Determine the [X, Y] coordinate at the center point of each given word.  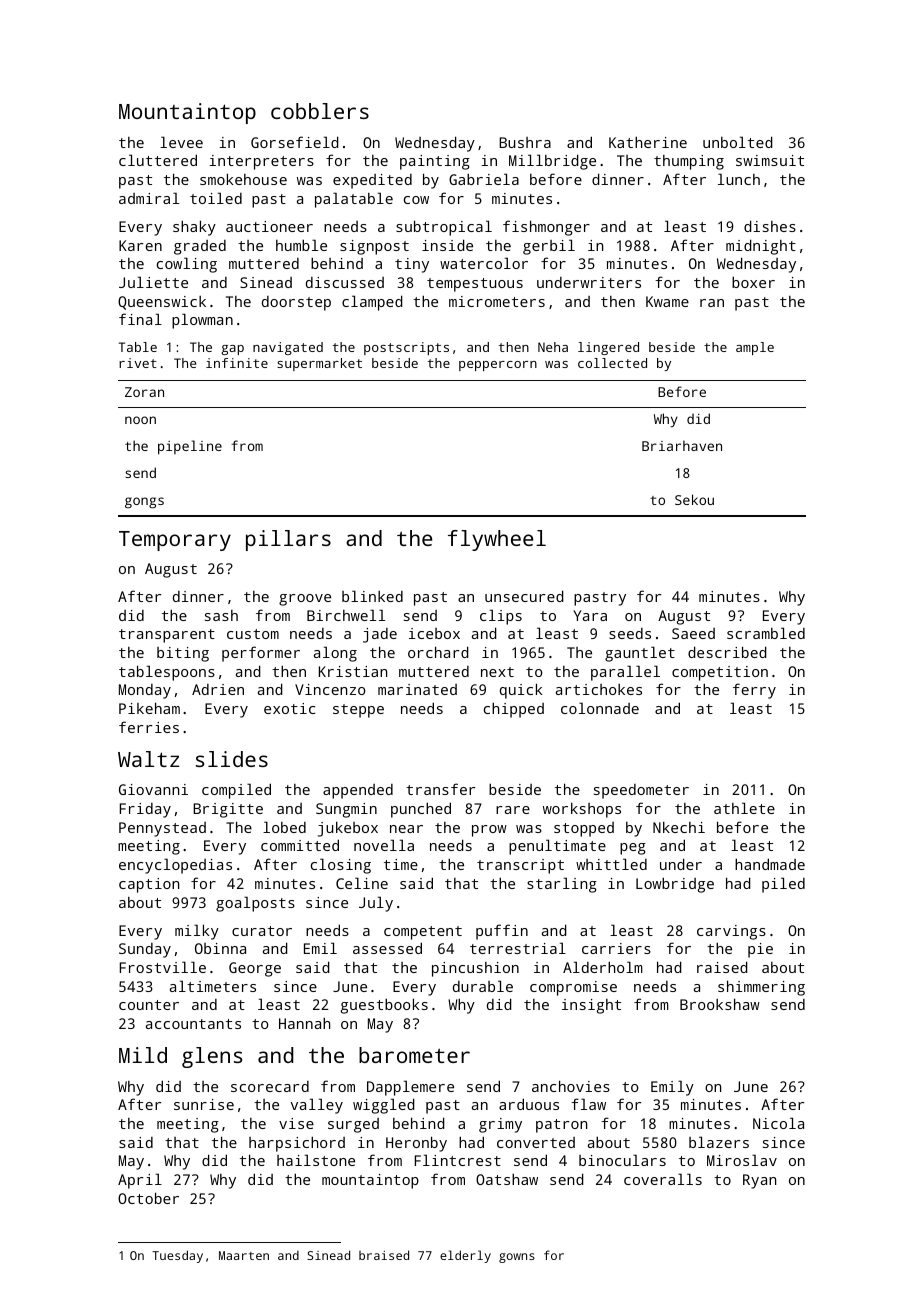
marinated [417, 689]
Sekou [694, 499]
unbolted [738, 142]
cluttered [158, 160]
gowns [517, 1258]
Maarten [244, 1255]
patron [561, 1126]
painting [435, 162]
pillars [288, 540]
